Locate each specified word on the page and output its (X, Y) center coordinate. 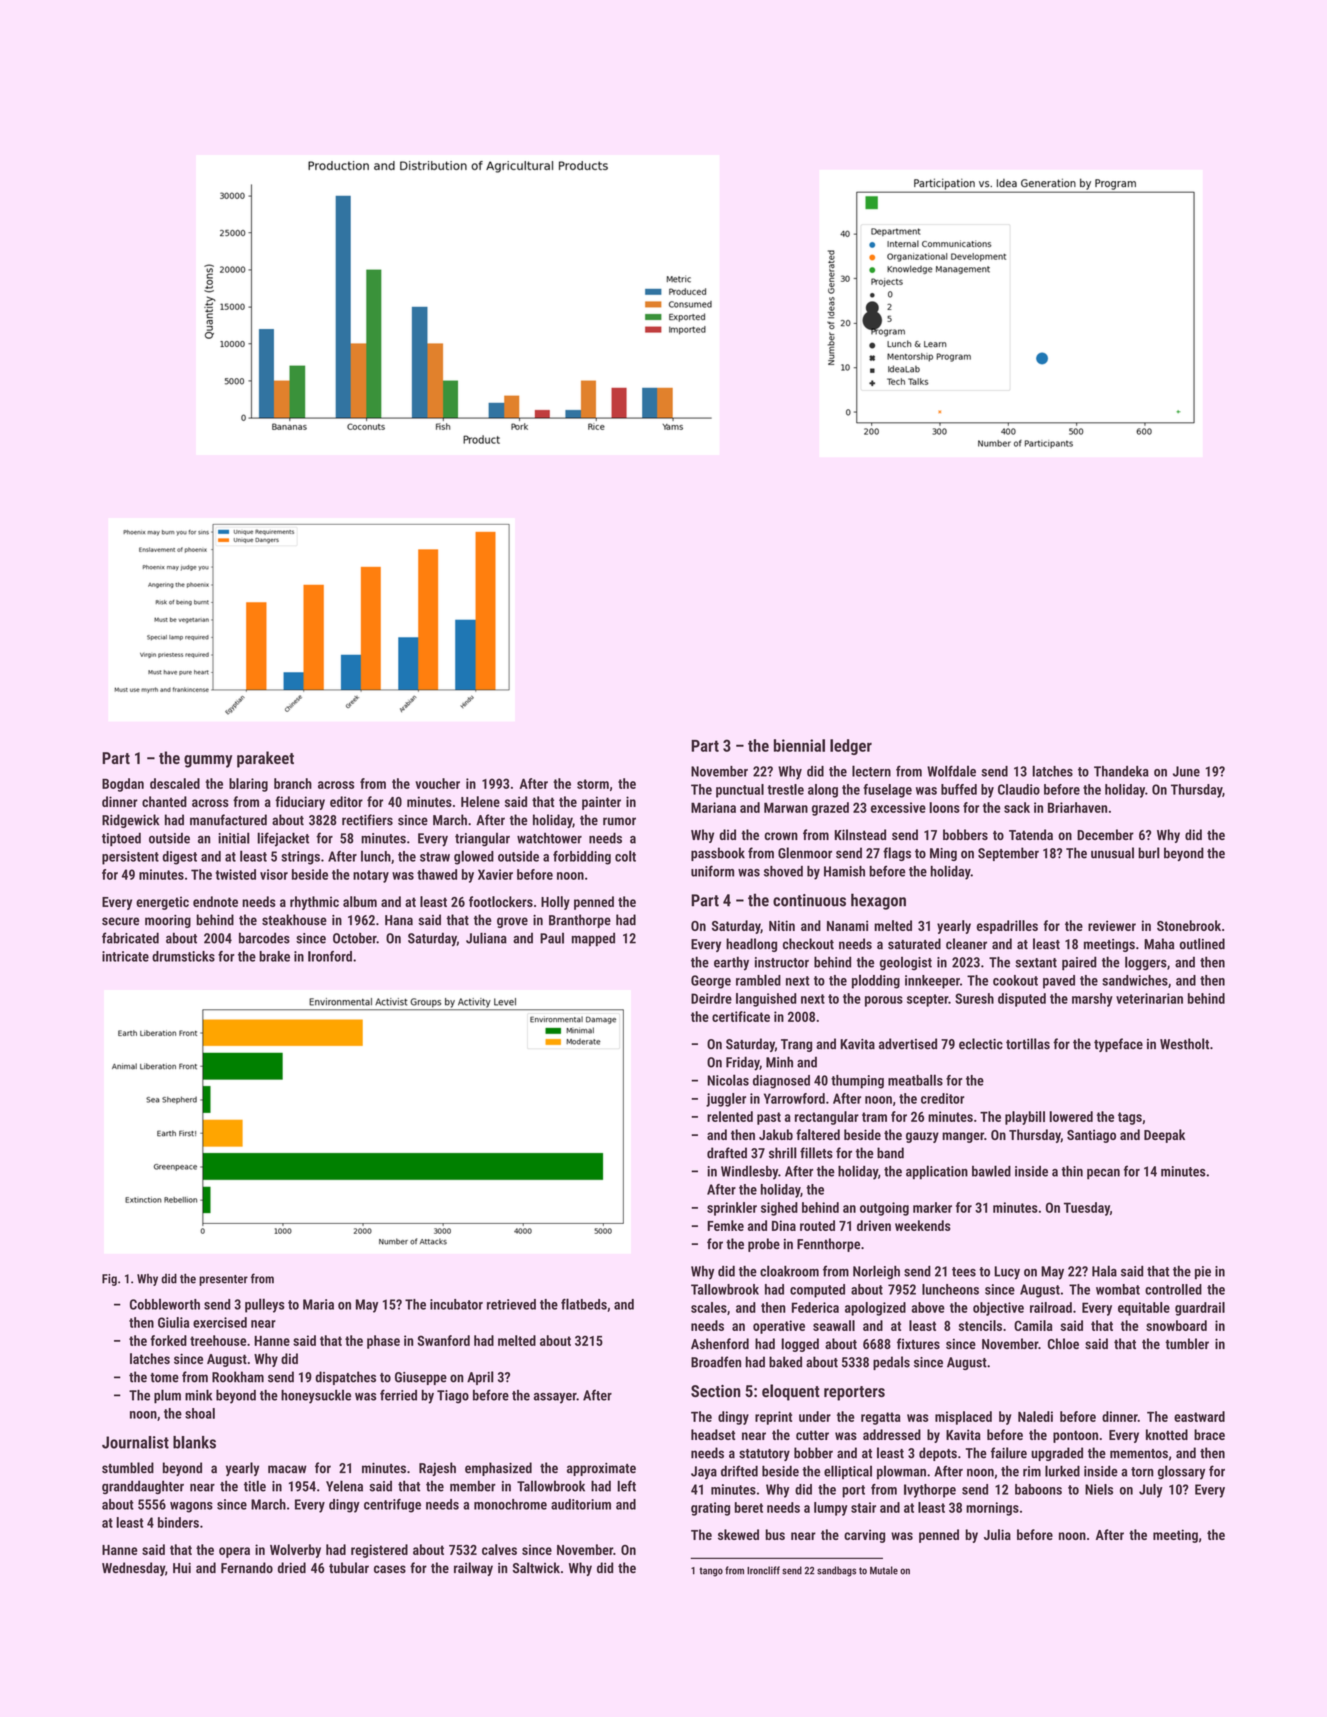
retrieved (511, 1304)
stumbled (128, 1468)
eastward (1199, 1416)
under (815, 1416)
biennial (799, 745)
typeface (1118, 1045)
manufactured (228, 820)
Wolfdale (951, 771)
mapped (593, 939)
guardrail (1200, 1309)
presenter (223, 1280)
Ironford (330, 956)
